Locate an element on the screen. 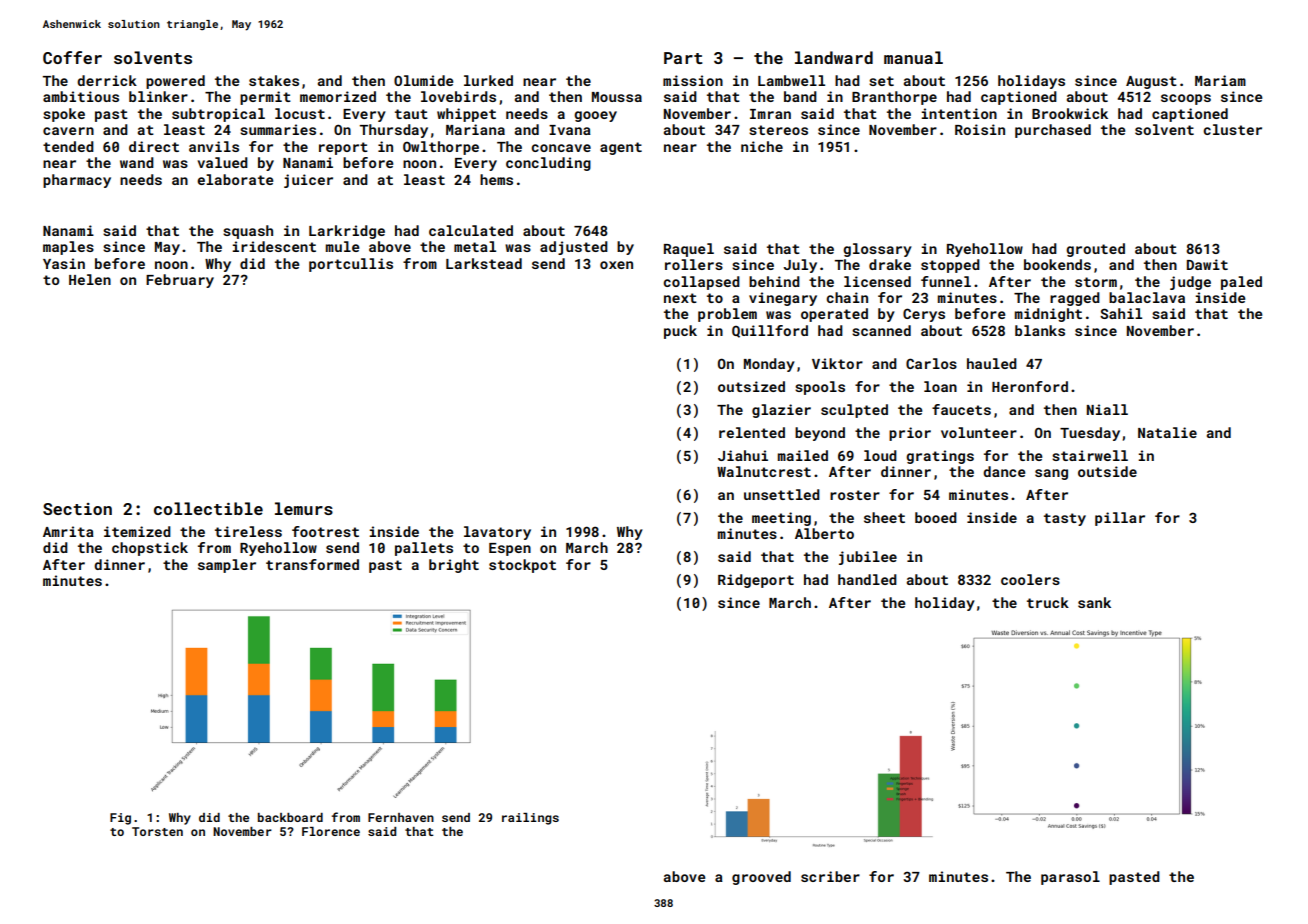  Raquel is located at coordinates (689, 250).
